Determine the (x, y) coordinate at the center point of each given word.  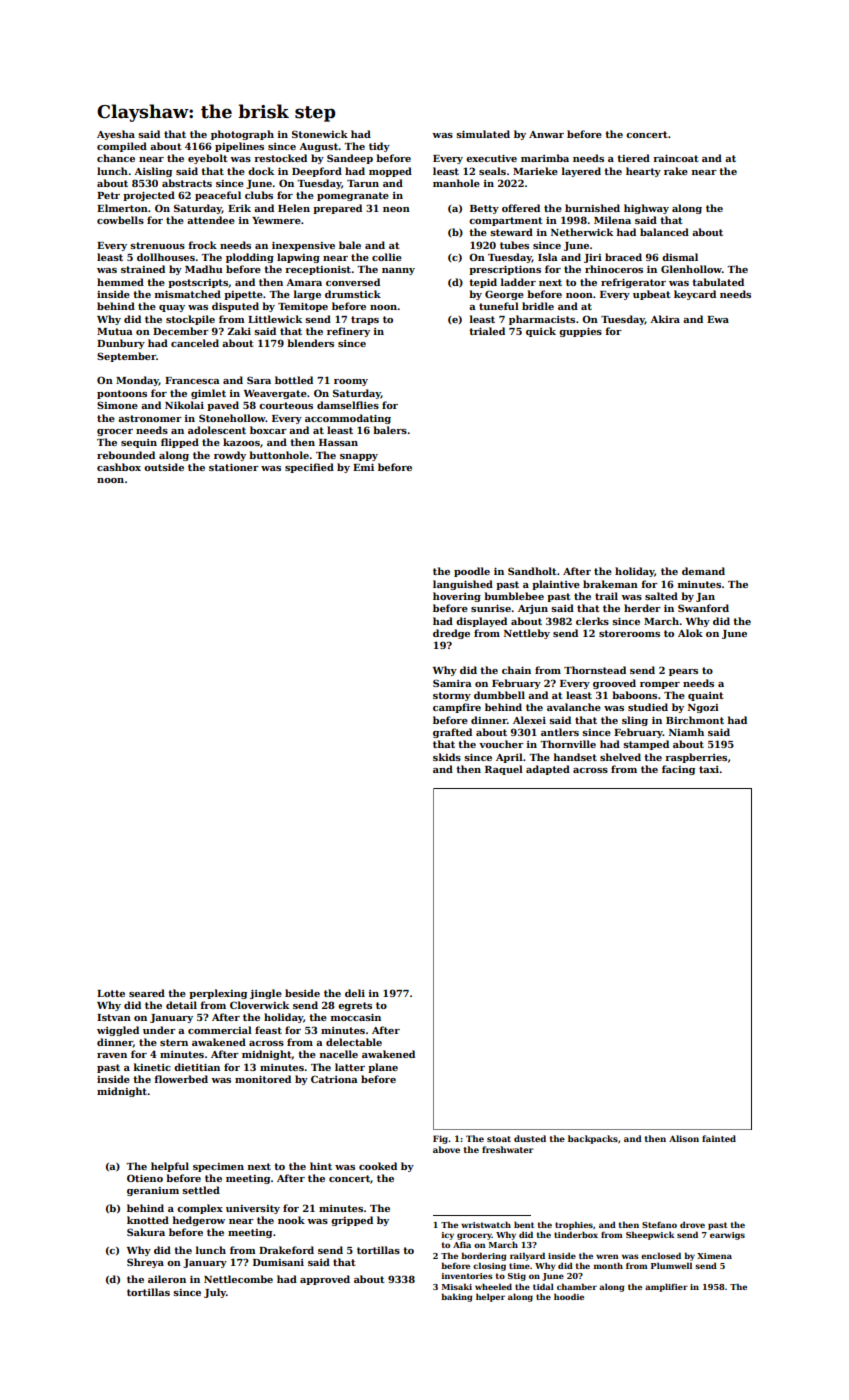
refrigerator (633, 283)
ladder (518, 282)
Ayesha (116, 135)
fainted (719, 1138)
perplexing (218, 994)
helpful (170, 1167)
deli (355, 993)
